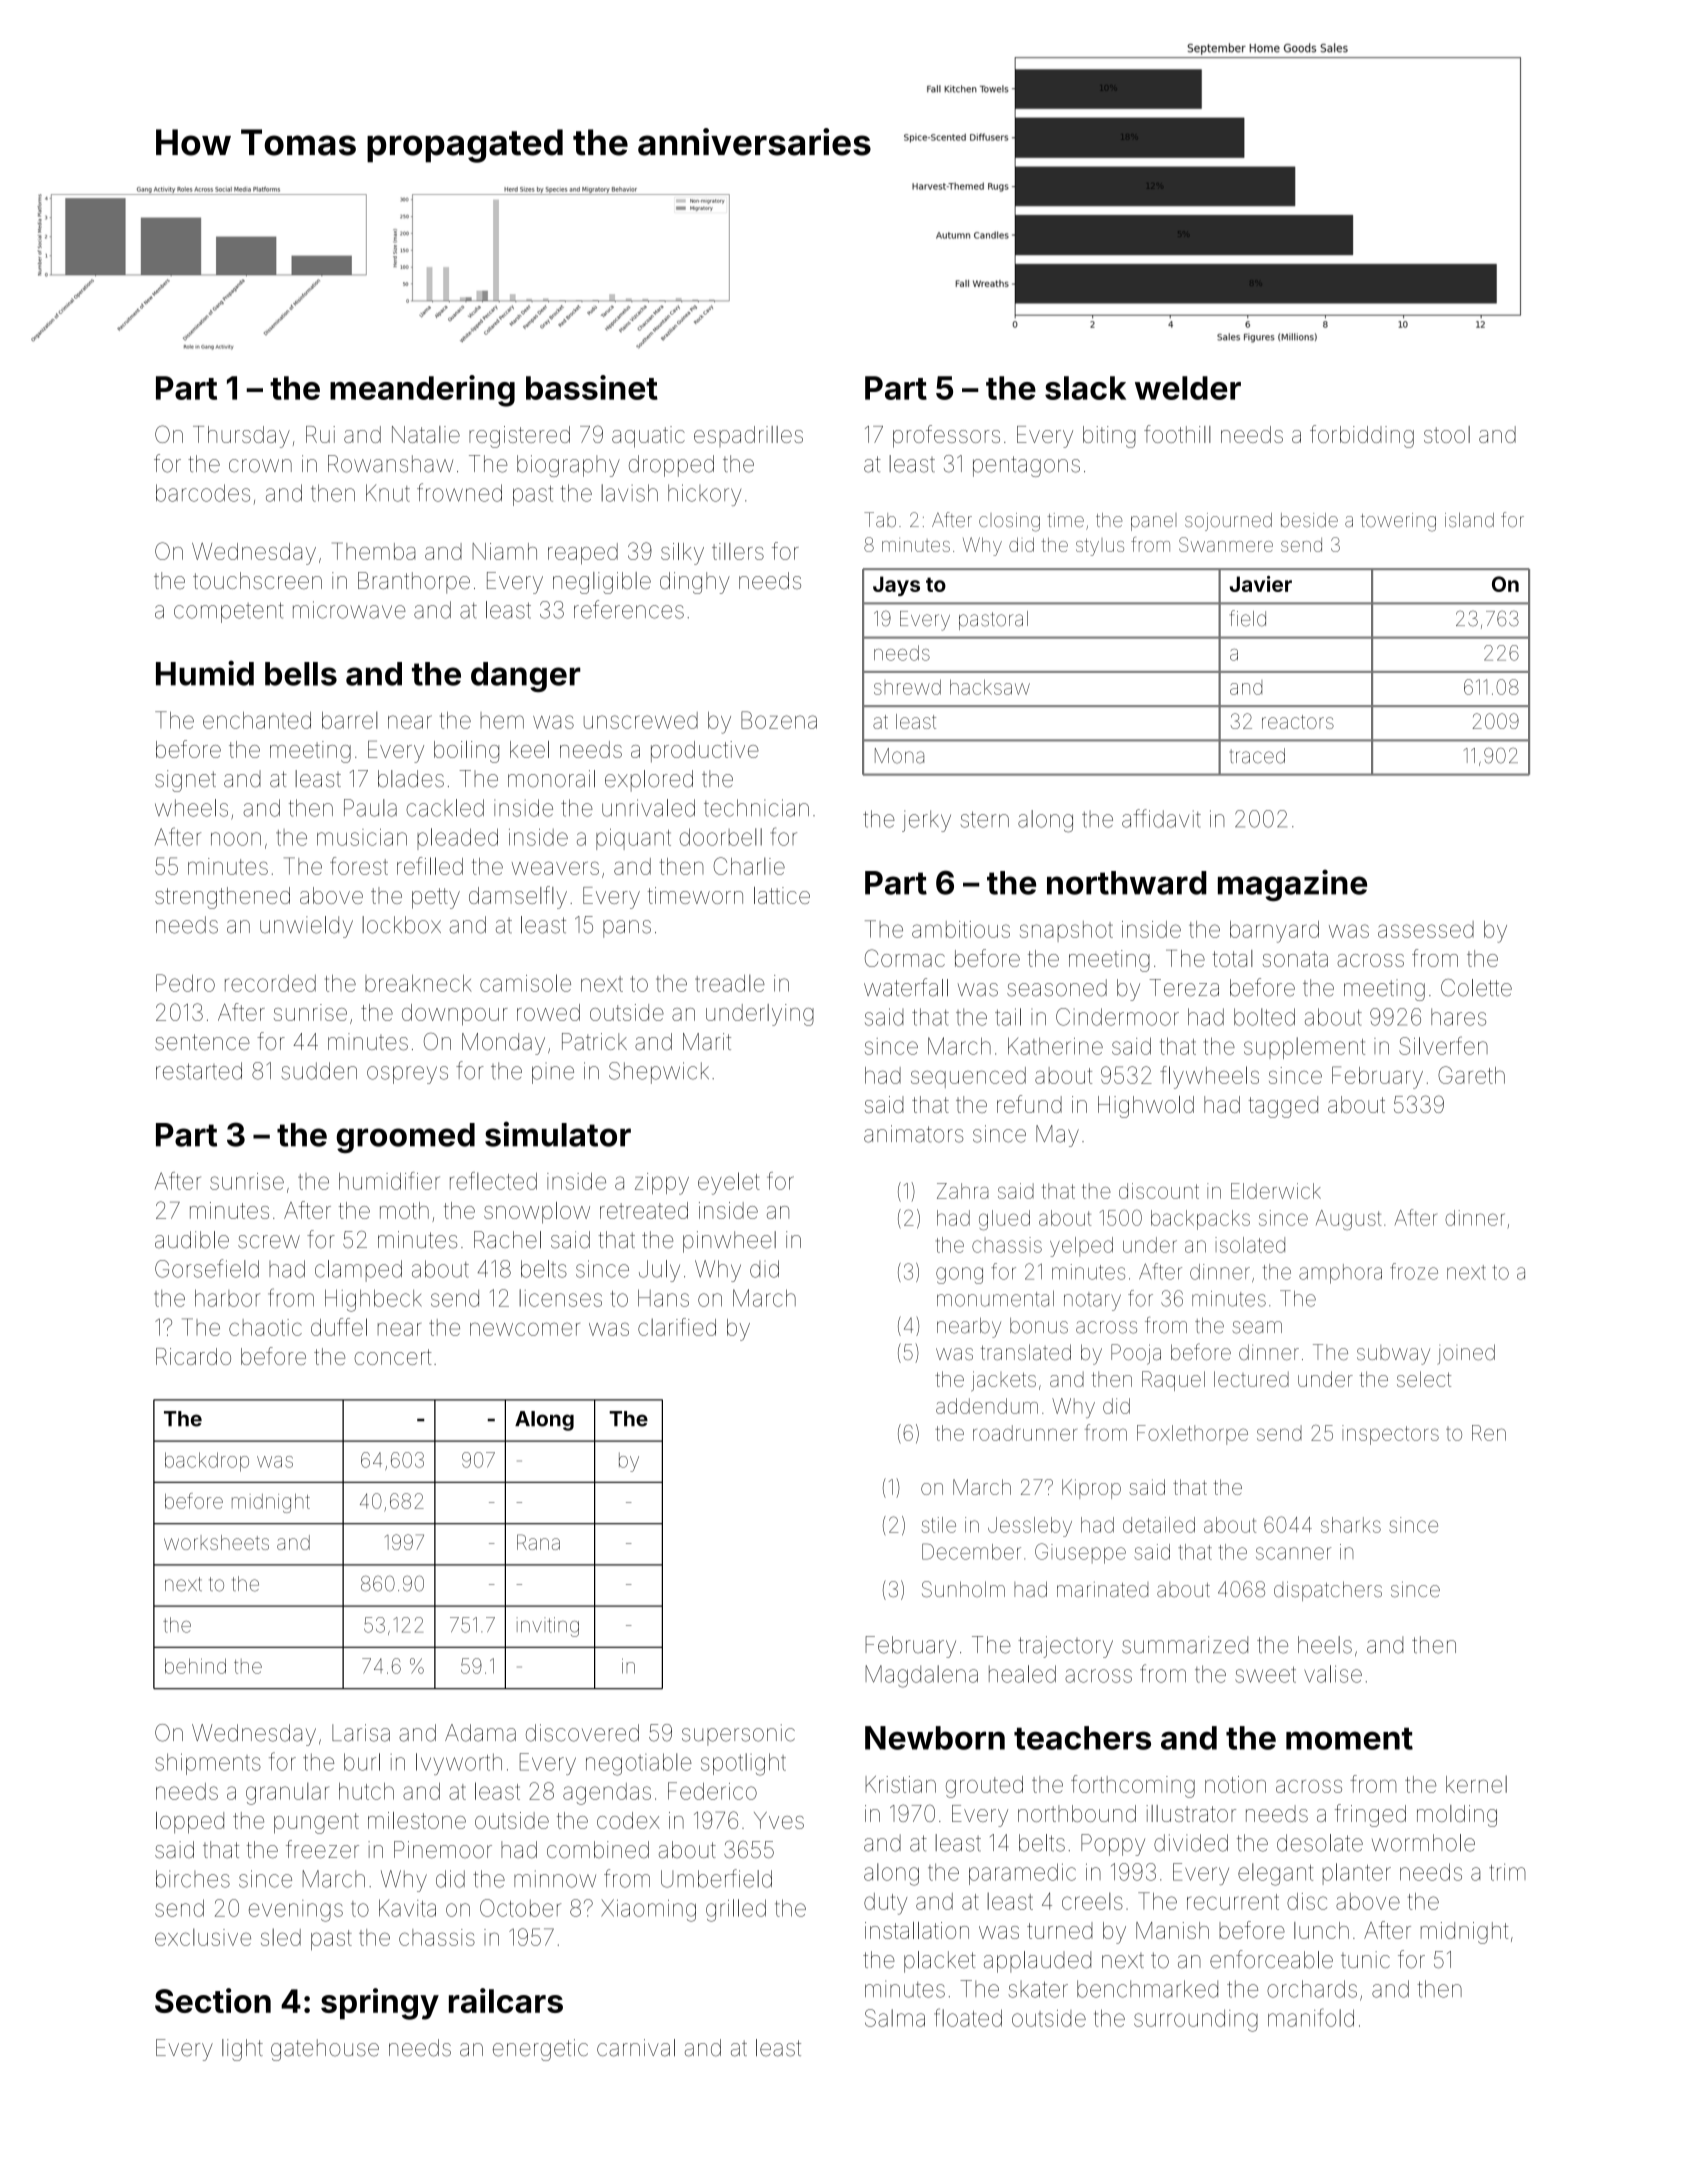 The height and width of the screenshot is (2178, 1683). I want to click on sharks, so click(1351, 1525).
